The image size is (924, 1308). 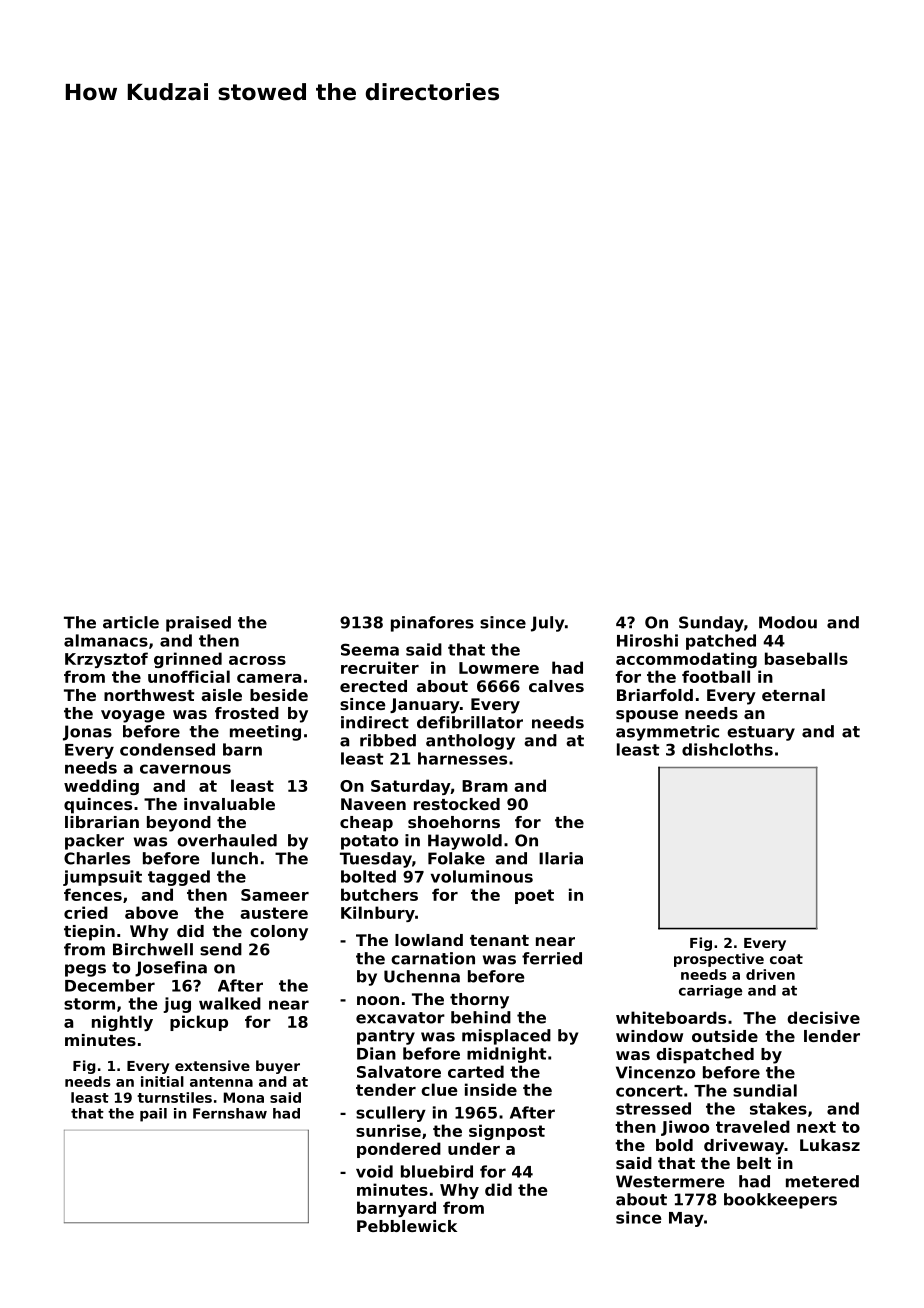 What do you see at coordinates (507, 1132) in the screenshot?
I see `signpost` at bounding box center [507, 1132].
